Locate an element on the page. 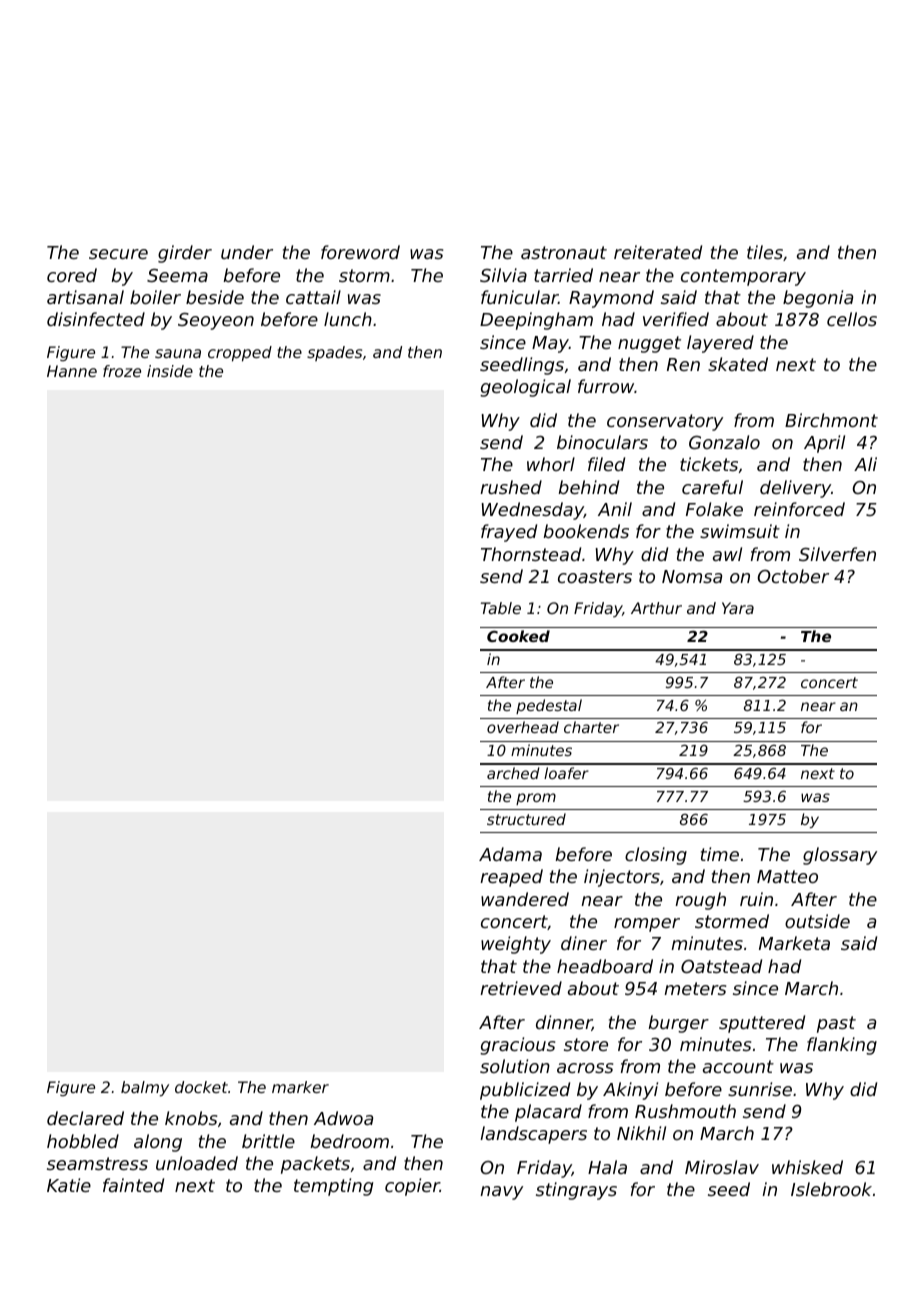 The height and width of the document is (1308, 924). tickets is located at coordinates (709, 464).
